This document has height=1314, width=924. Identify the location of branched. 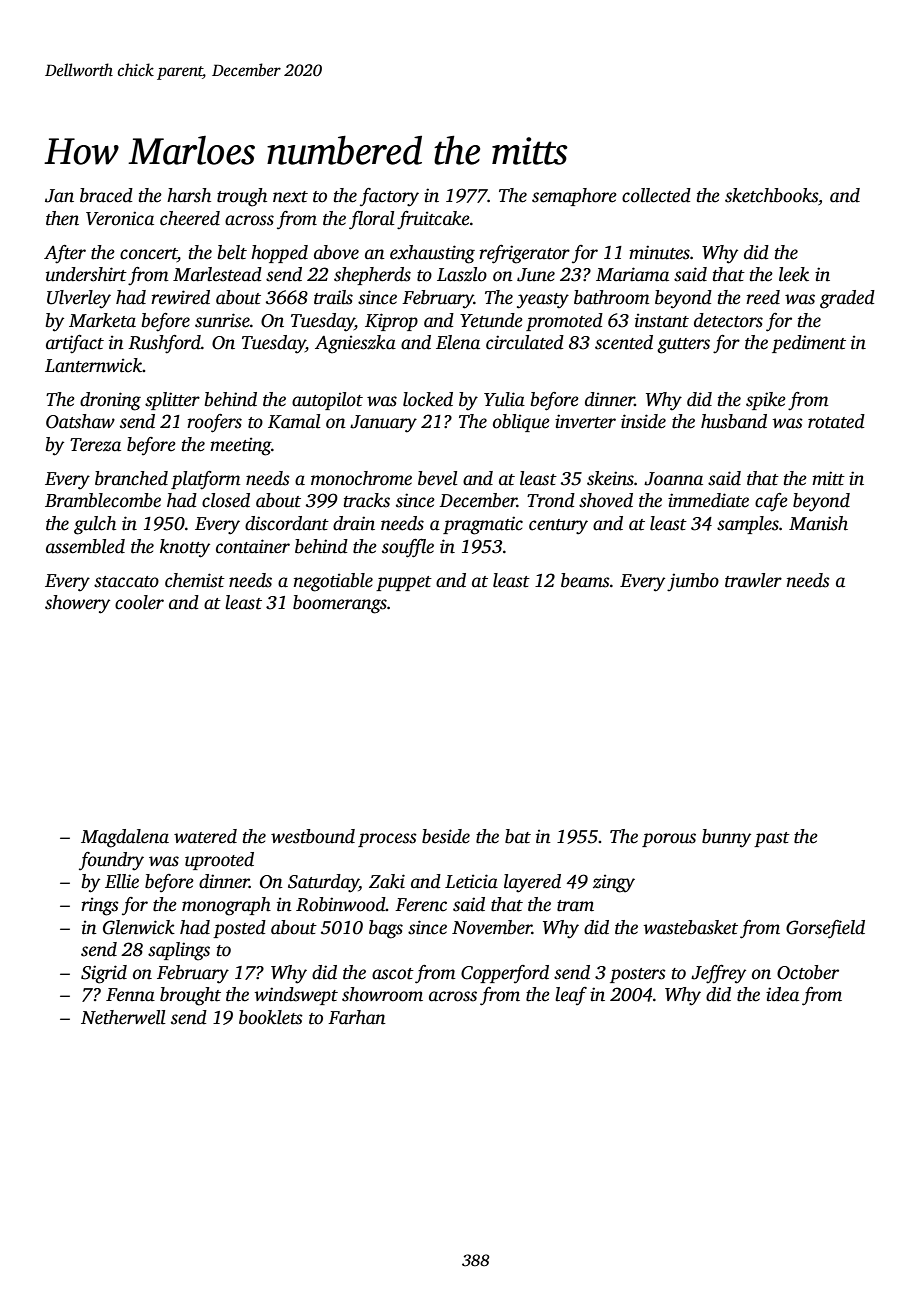
(131, 478).
